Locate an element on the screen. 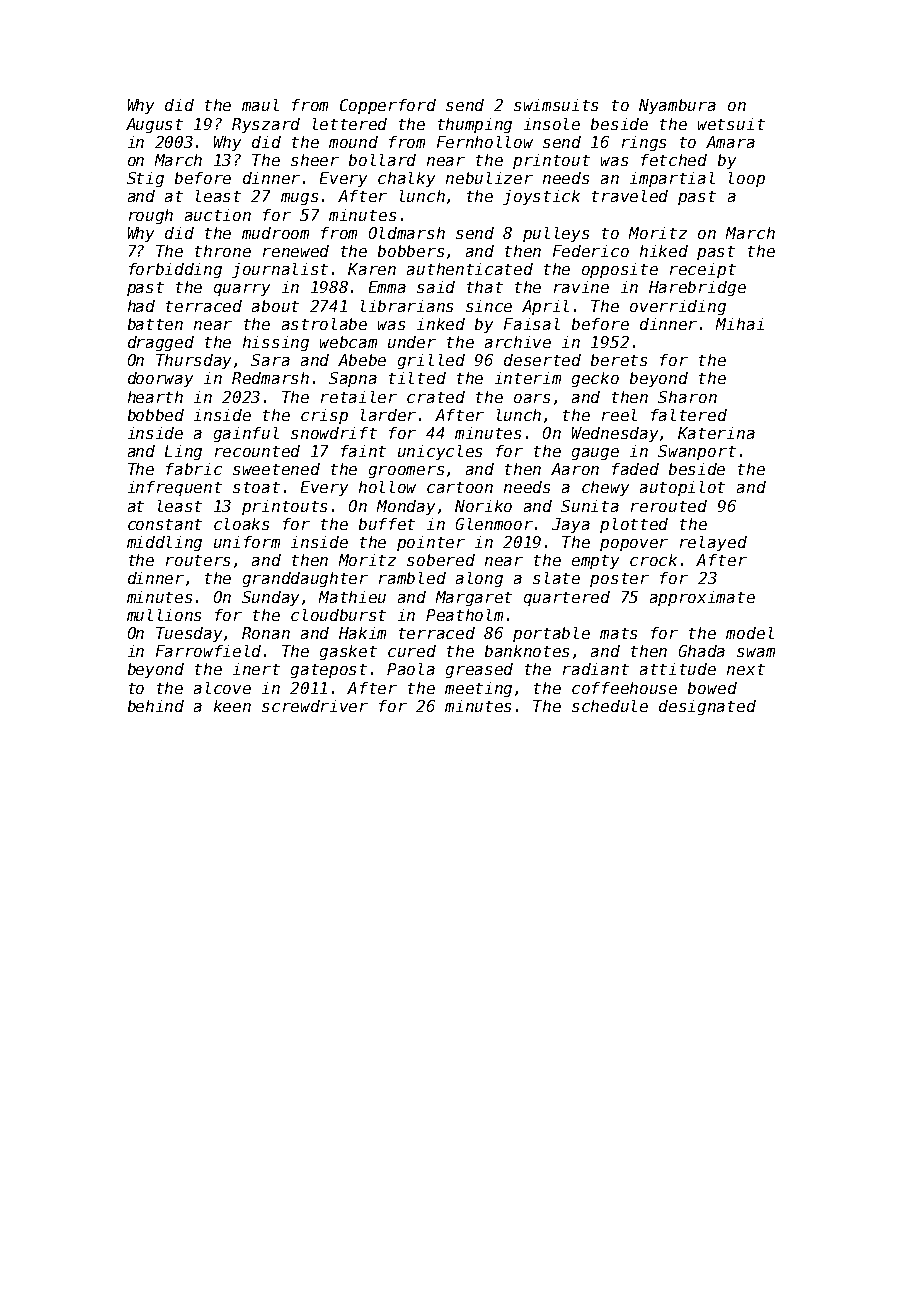 The width and height of the screenshot is (908, 1316). sheer is located at coordinates (315, 160).
